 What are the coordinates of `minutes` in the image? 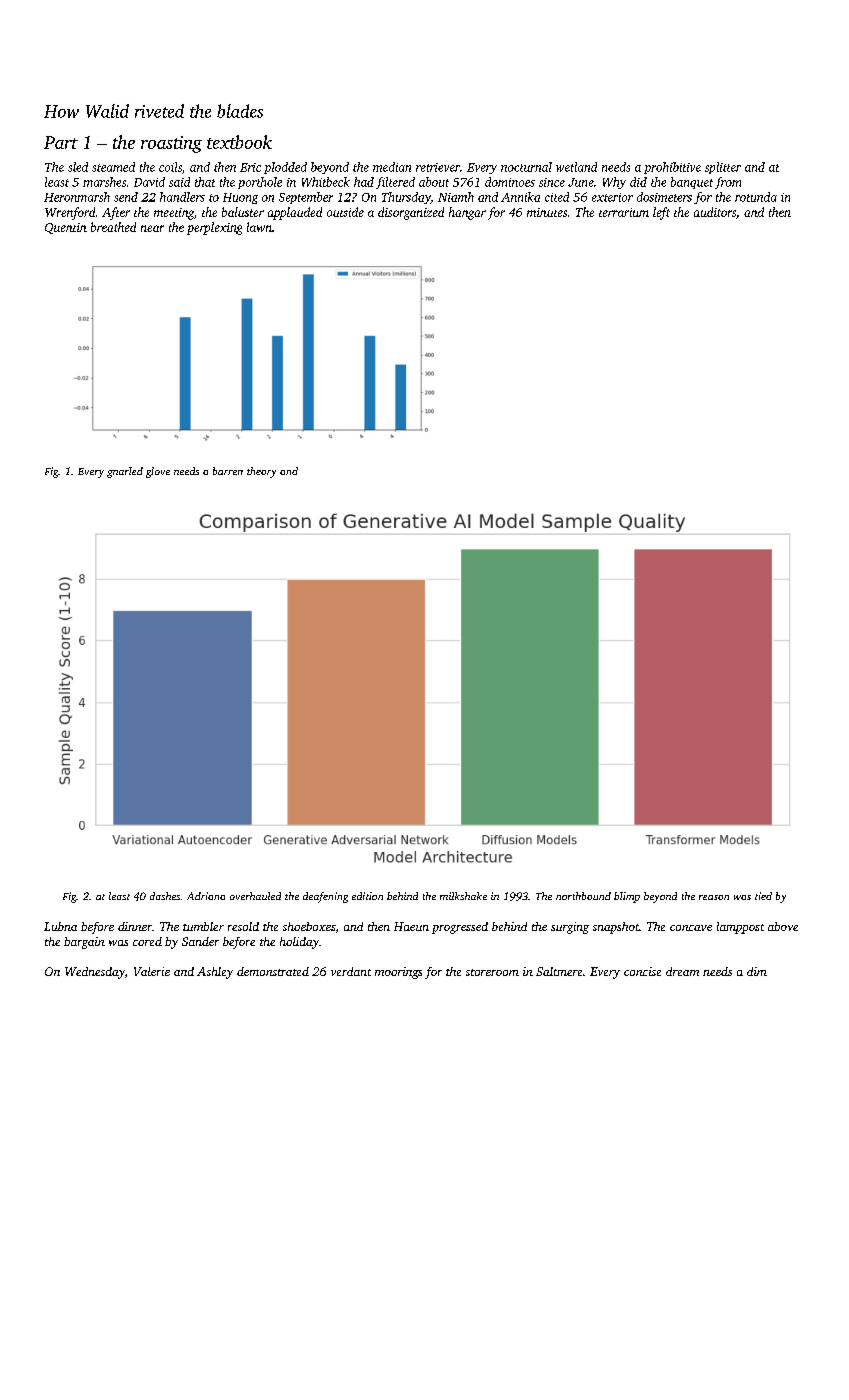 It's located at (547, 212).
